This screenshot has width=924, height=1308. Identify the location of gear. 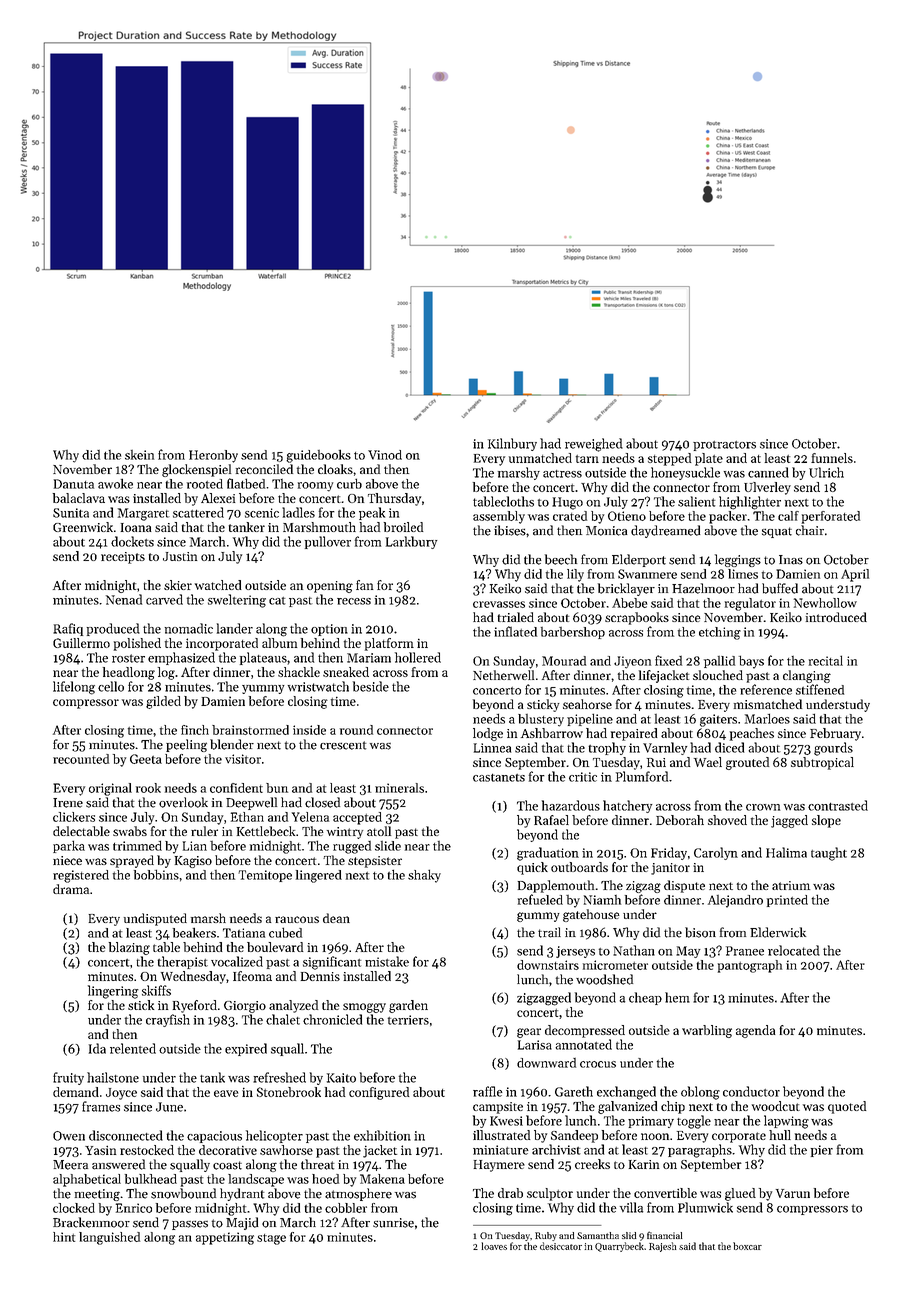
(529, 1033).
